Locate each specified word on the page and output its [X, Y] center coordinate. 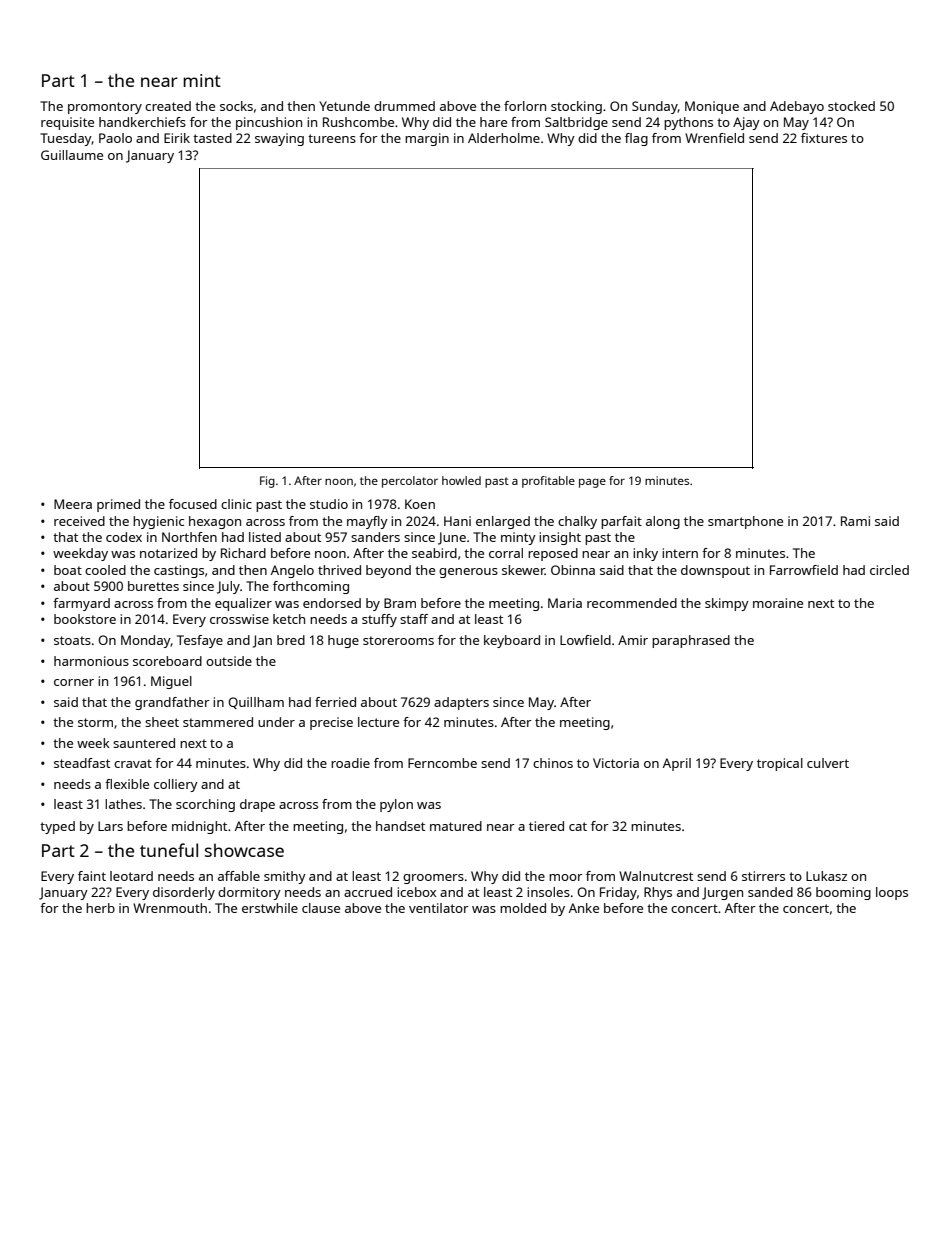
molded [523, 908]
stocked [851, 106]
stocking [576, 107]
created [168, 106]
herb [100, 908]
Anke [584, 908]
